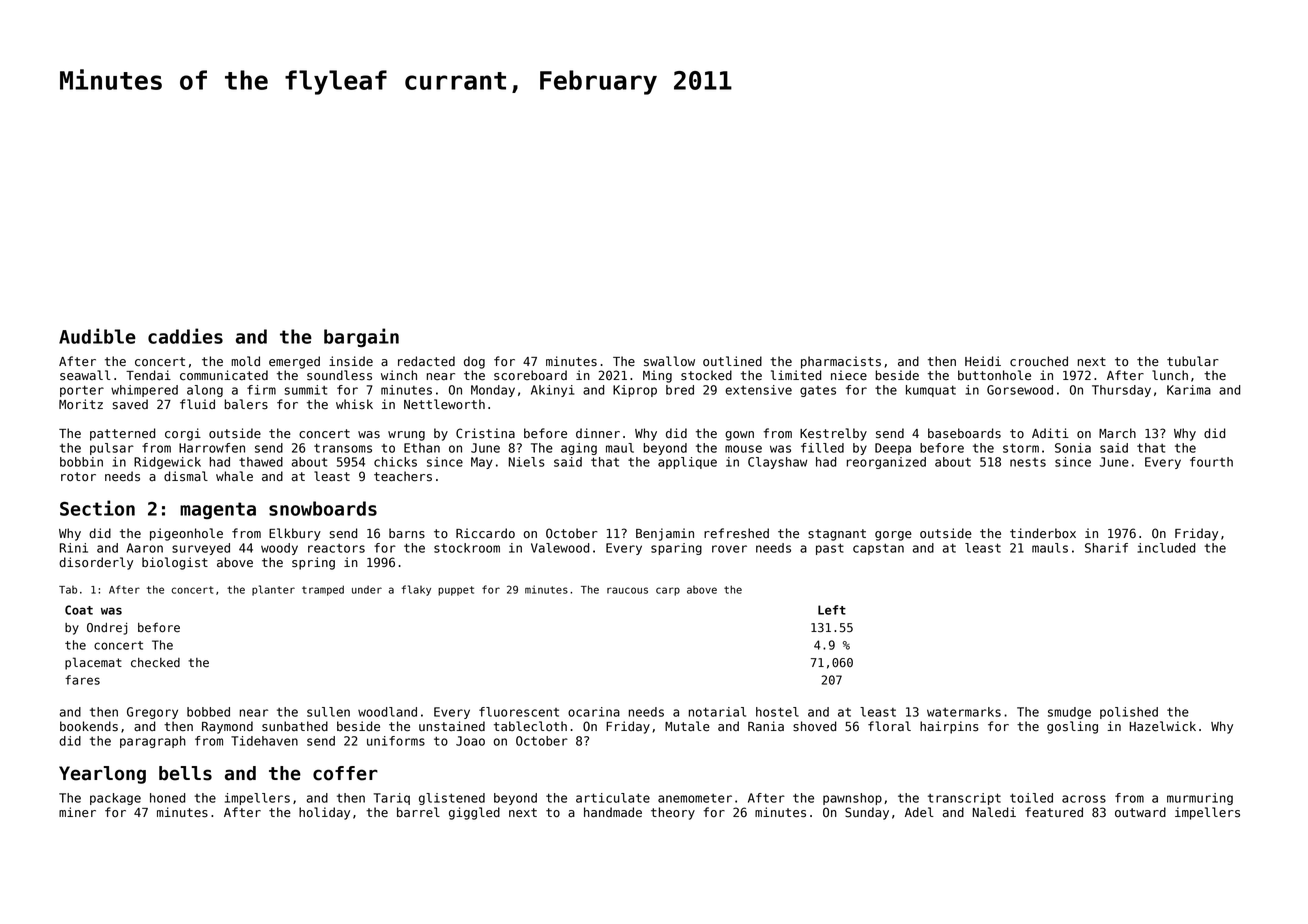 This document has height=924, width=1308. Describe the element at coordinates (227, 727) in the document. I see `Raymond` at that location.
